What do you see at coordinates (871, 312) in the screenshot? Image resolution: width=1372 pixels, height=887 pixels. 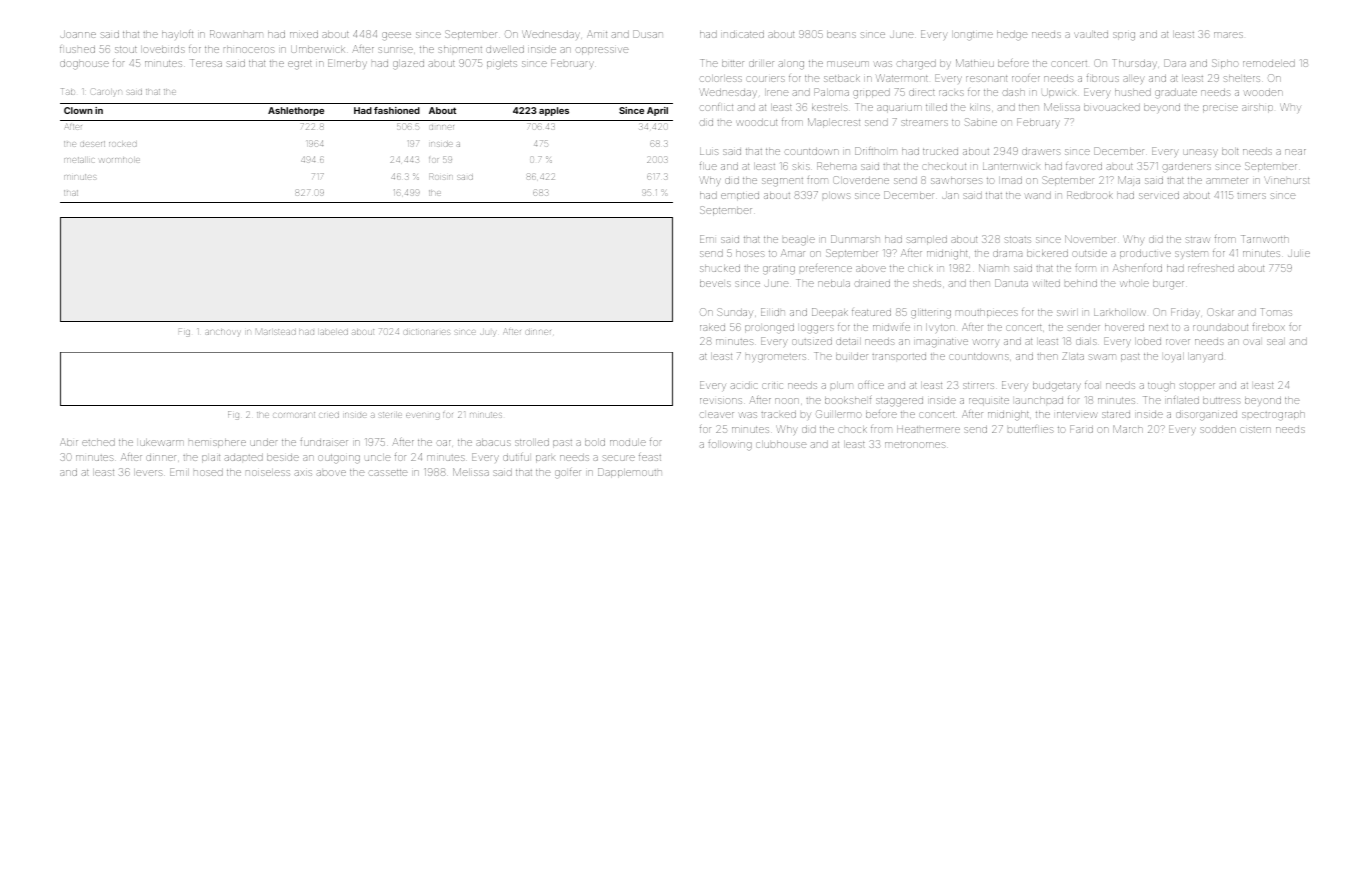 I see `featured` at bounding box center [871, 312].
